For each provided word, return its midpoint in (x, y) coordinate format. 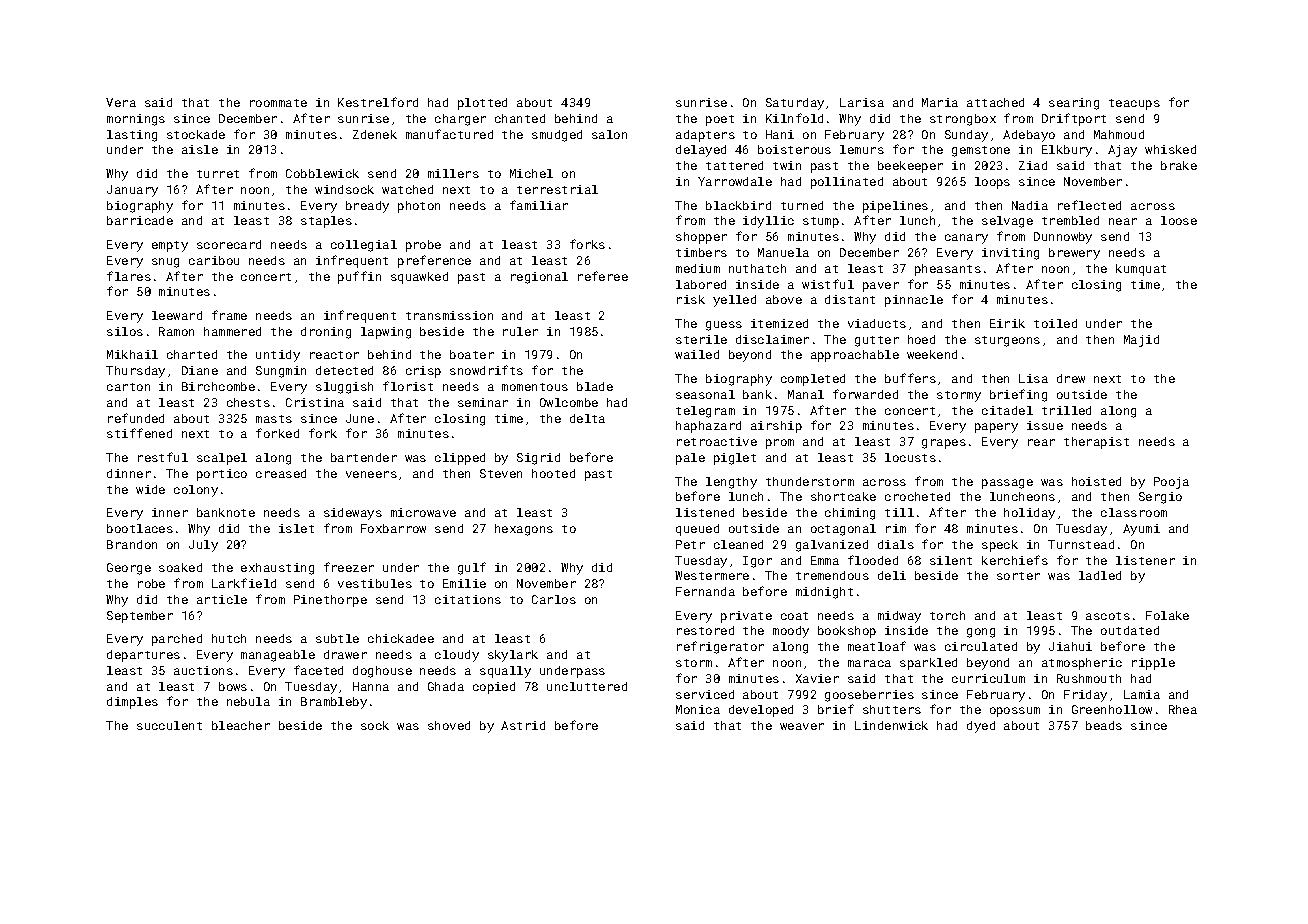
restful (163, 457)
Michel (531, 173)
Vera (121, 102)
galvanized (832, 546)
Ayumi (1141, 530)
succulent (169, 725)
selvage (1007, 222)
